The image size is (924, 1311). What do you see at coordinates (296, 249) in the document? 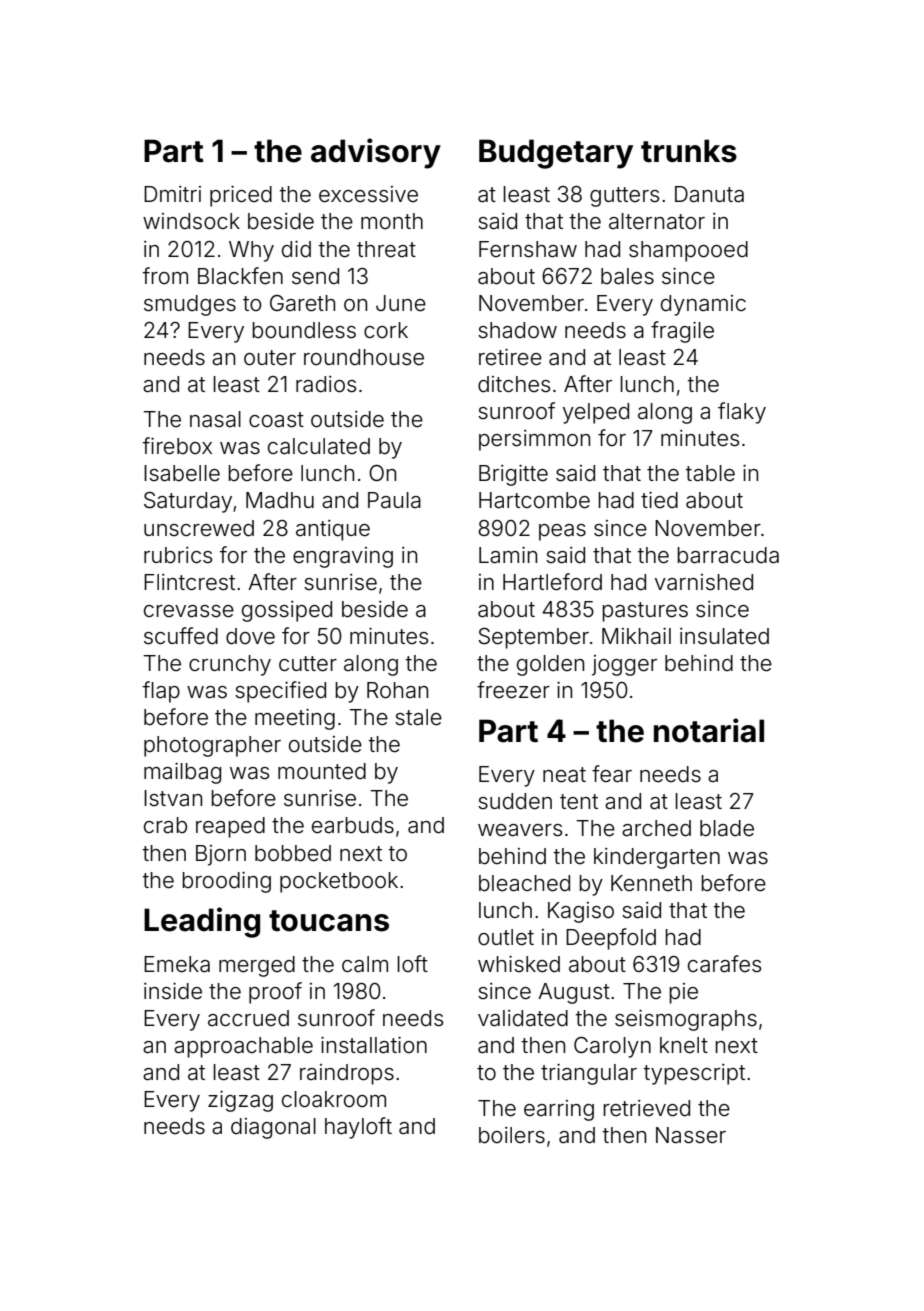
I see `did` at bounding box center [296, 249].
